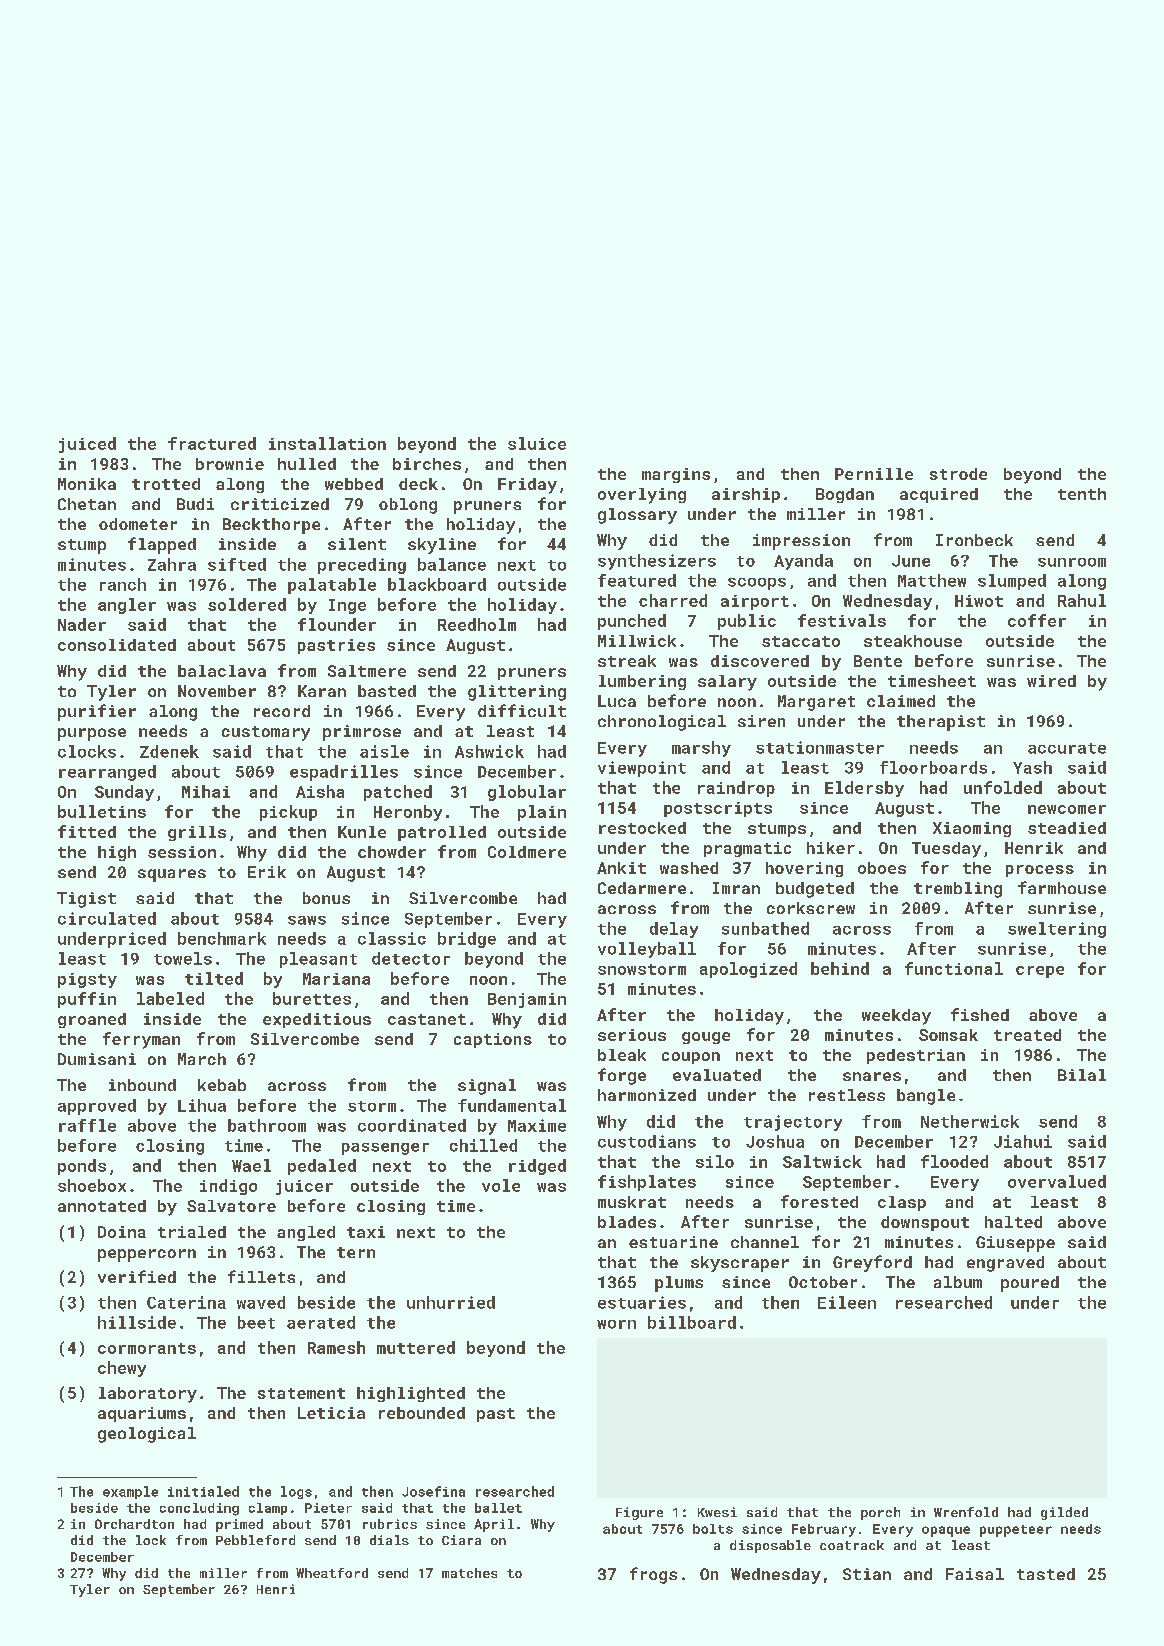 This image has width=1164, height=1646. What do you see at coordinates (527, 1000) in the image?
I see `Benjamin` at bounding box center [527, 1000].
